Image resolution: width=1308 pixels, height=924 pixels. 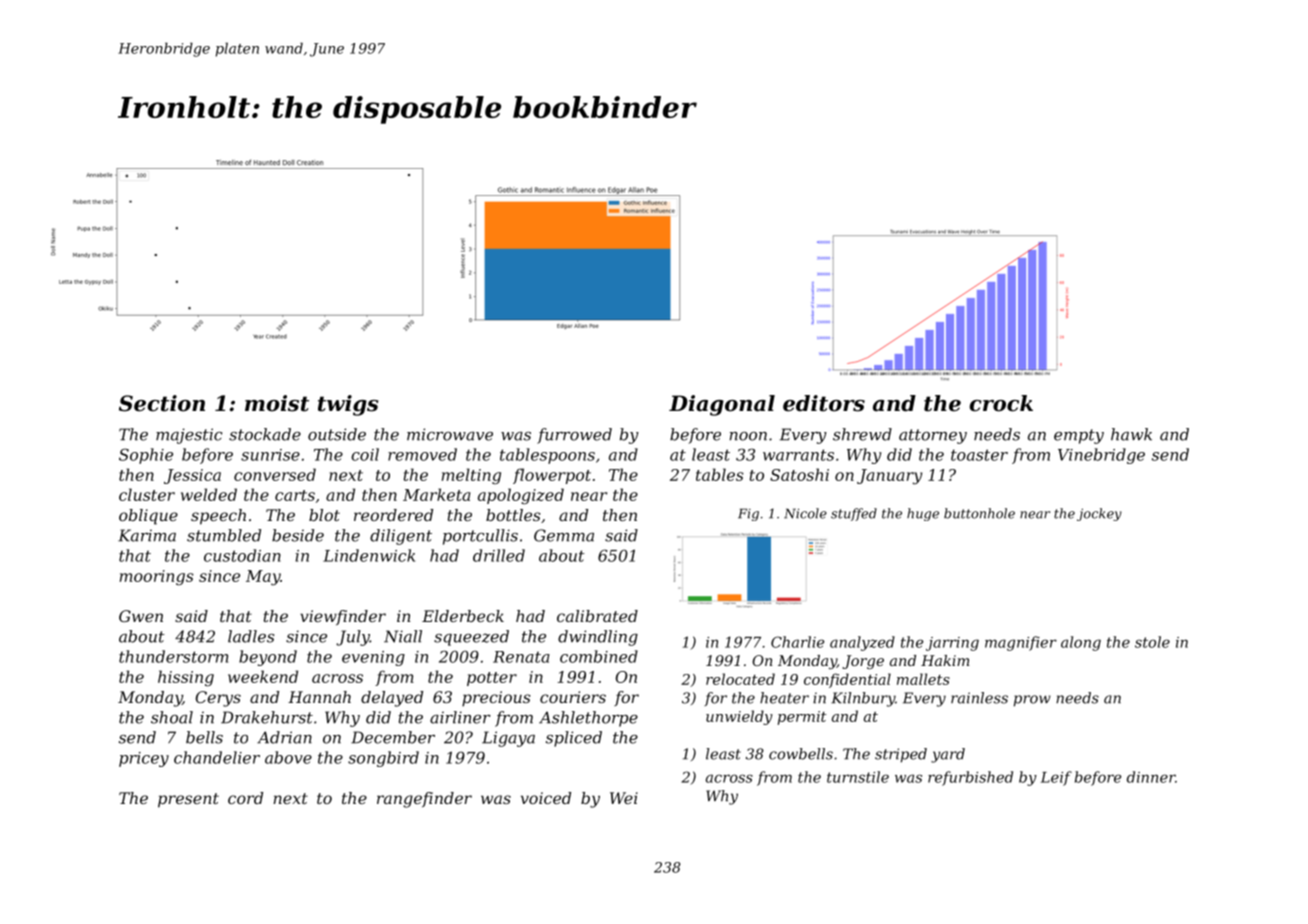 What do you see at coordinates (1152, 642) in the screenshot?
I see `stole` at bounding box center [1152, 642].
